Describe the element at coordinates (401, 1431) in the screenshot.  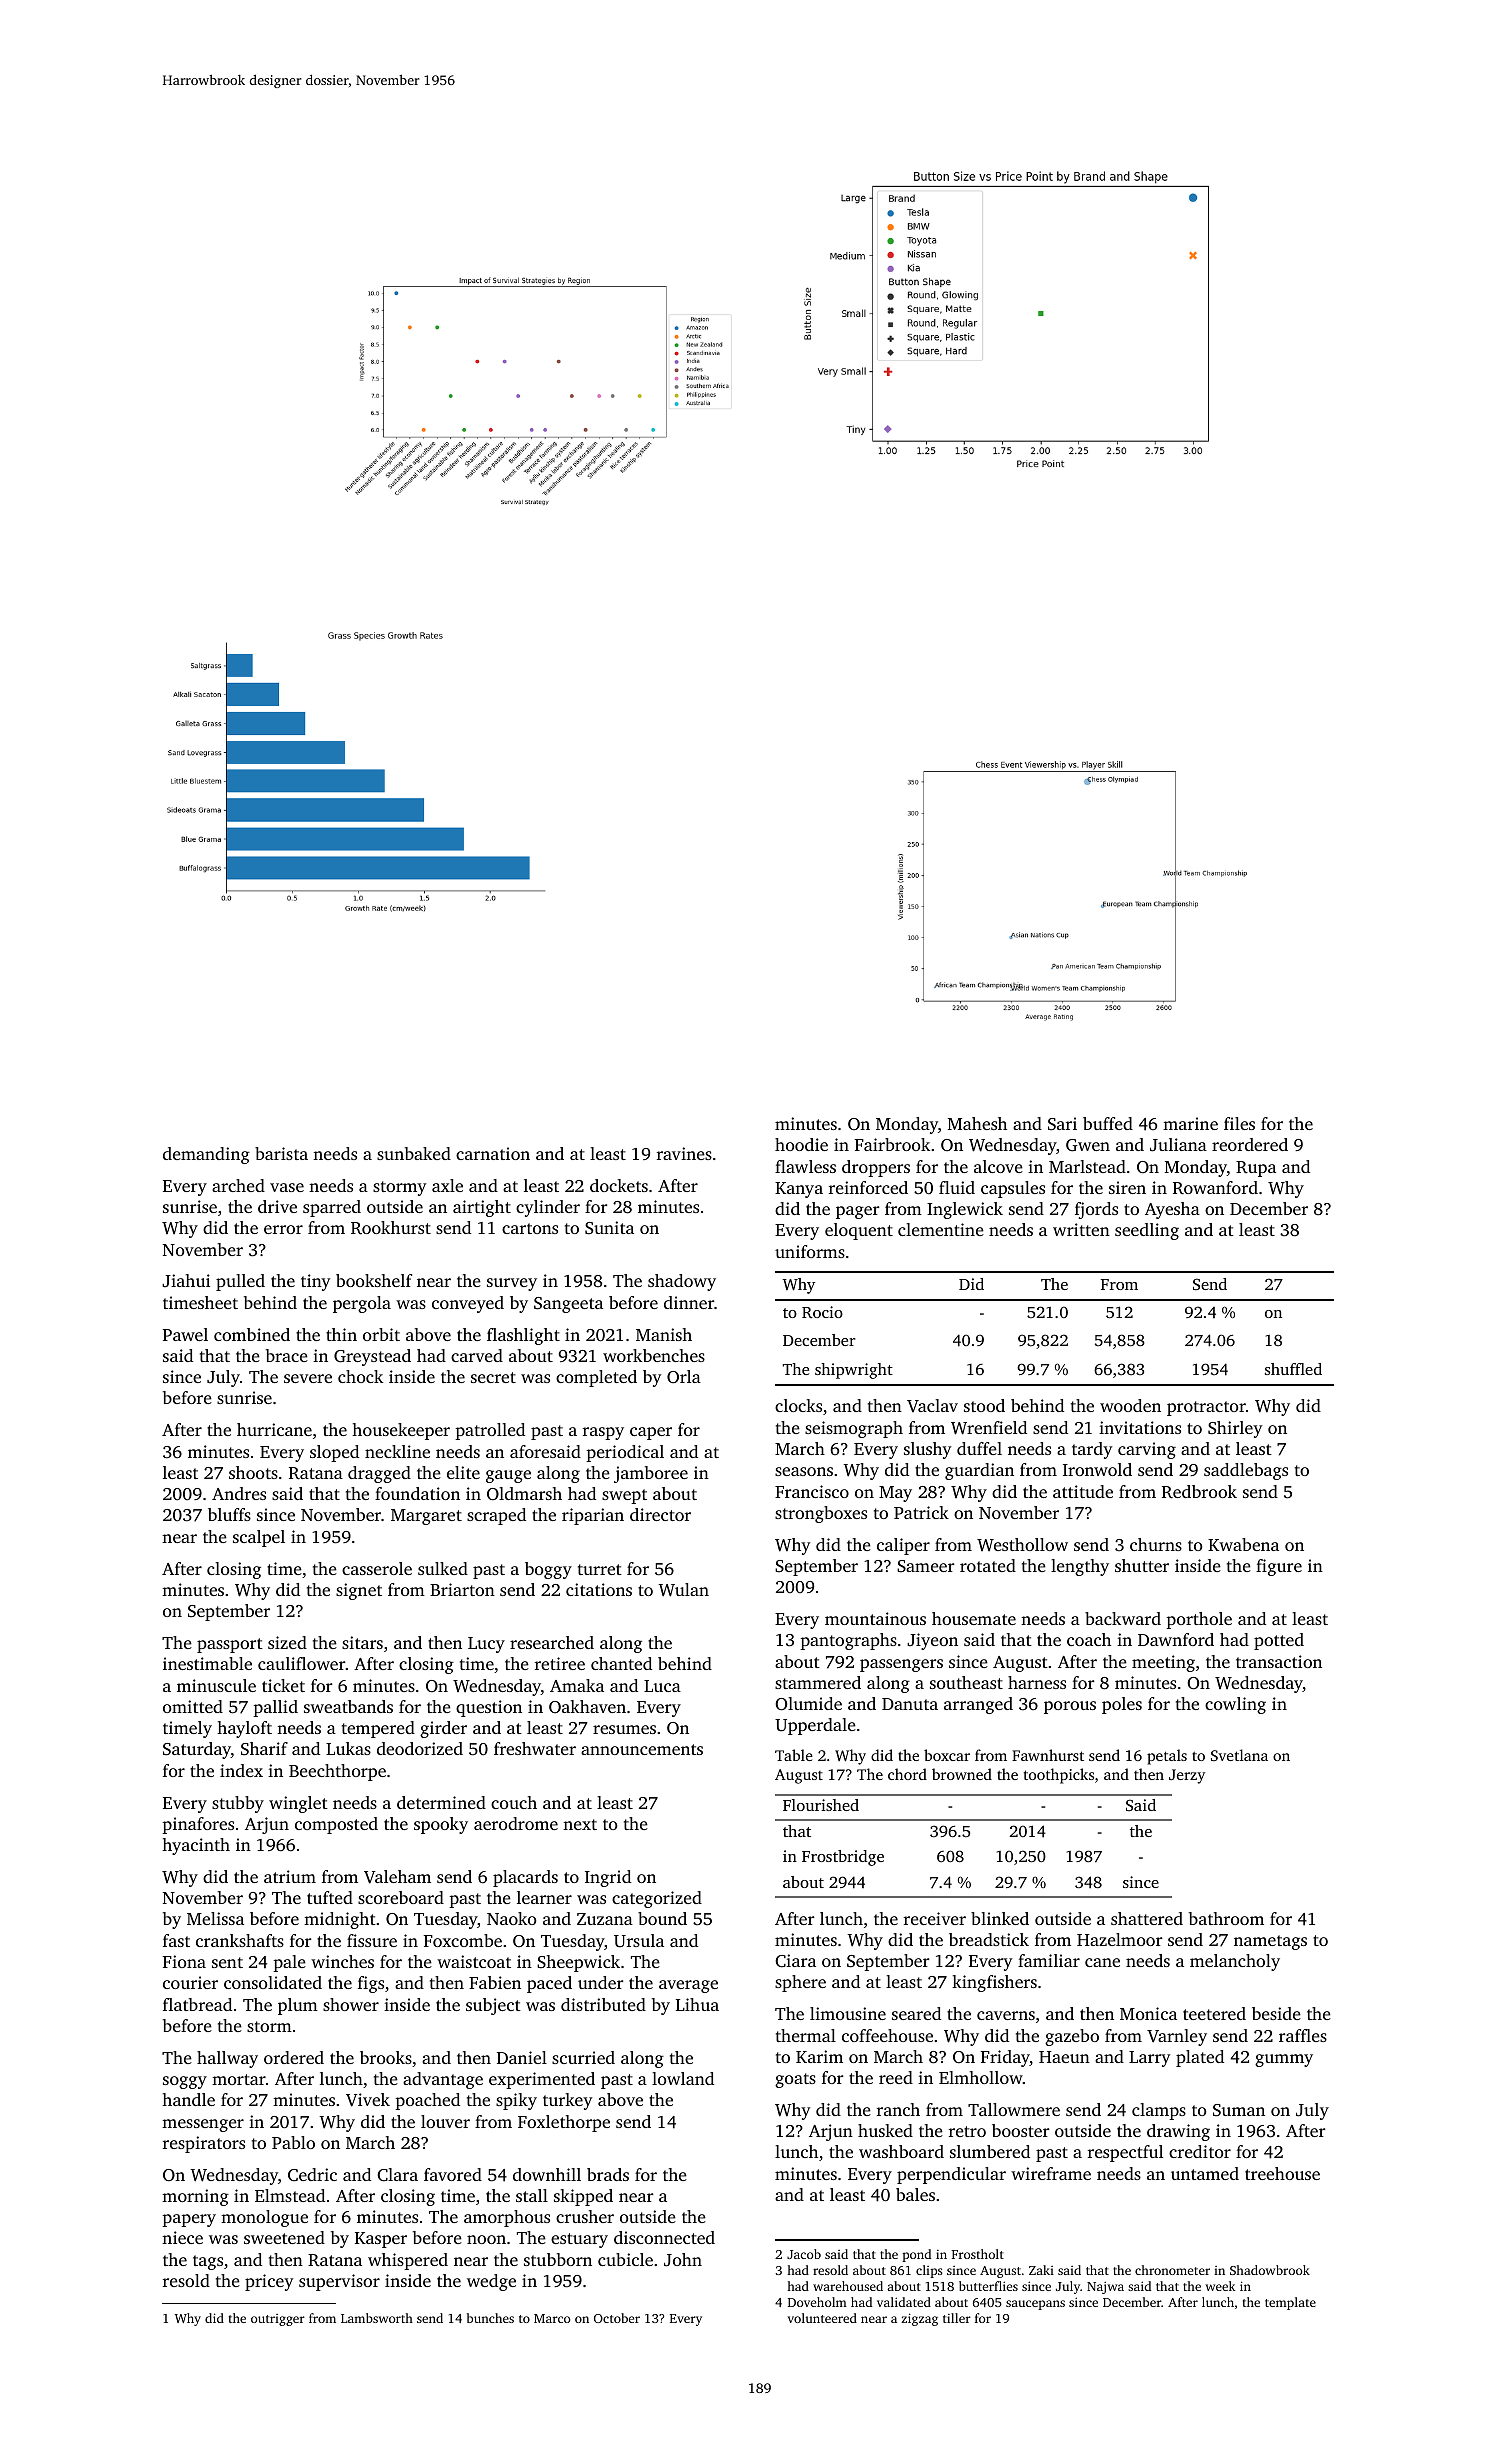
I see `housekeeper` at that location.
